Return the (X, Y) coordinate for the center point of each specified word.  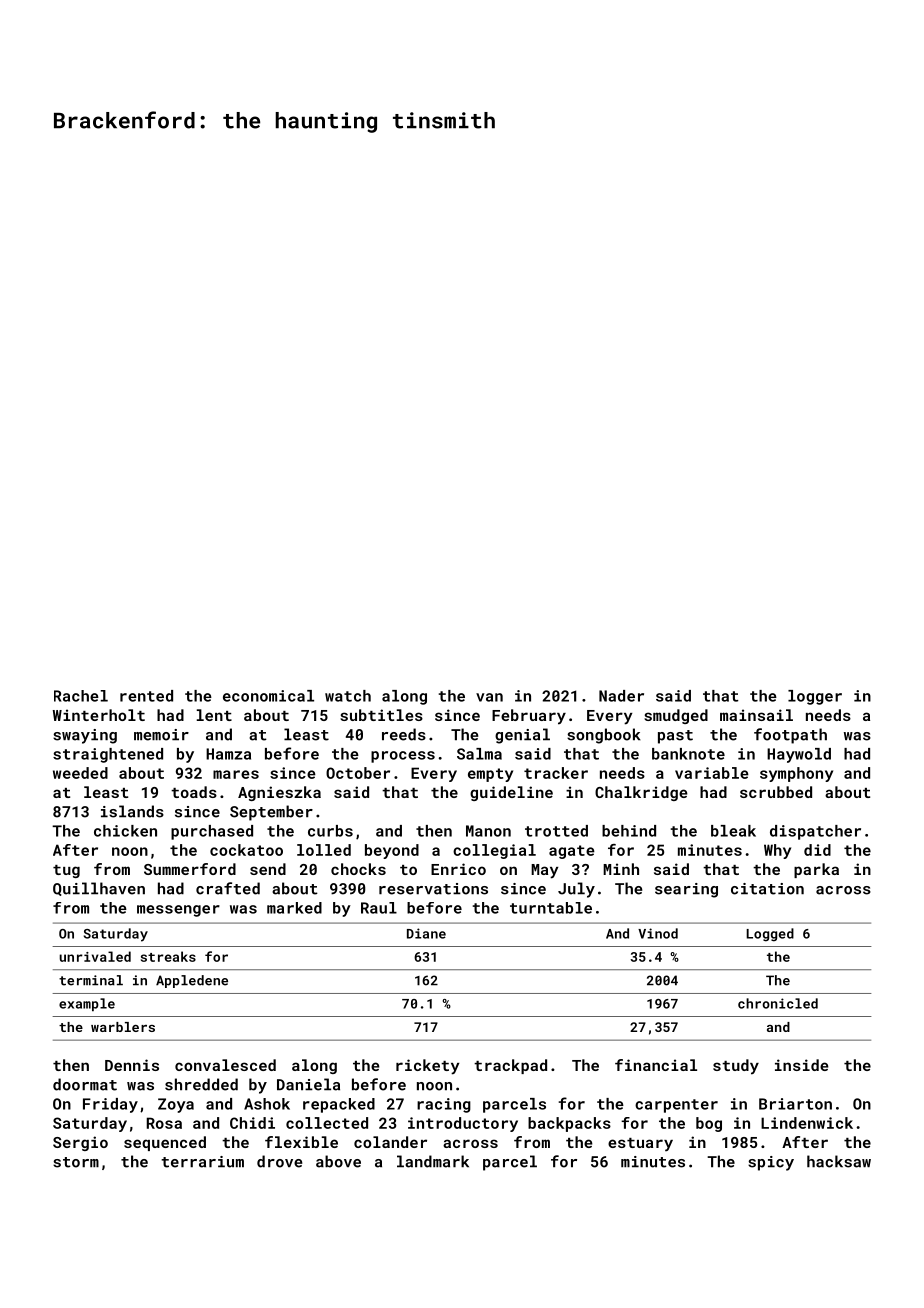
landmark (433, 1161)
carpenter (676, 1106)
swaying (85, 736)
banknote (688, 754)
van (489, 697)
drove (279, 1161)
